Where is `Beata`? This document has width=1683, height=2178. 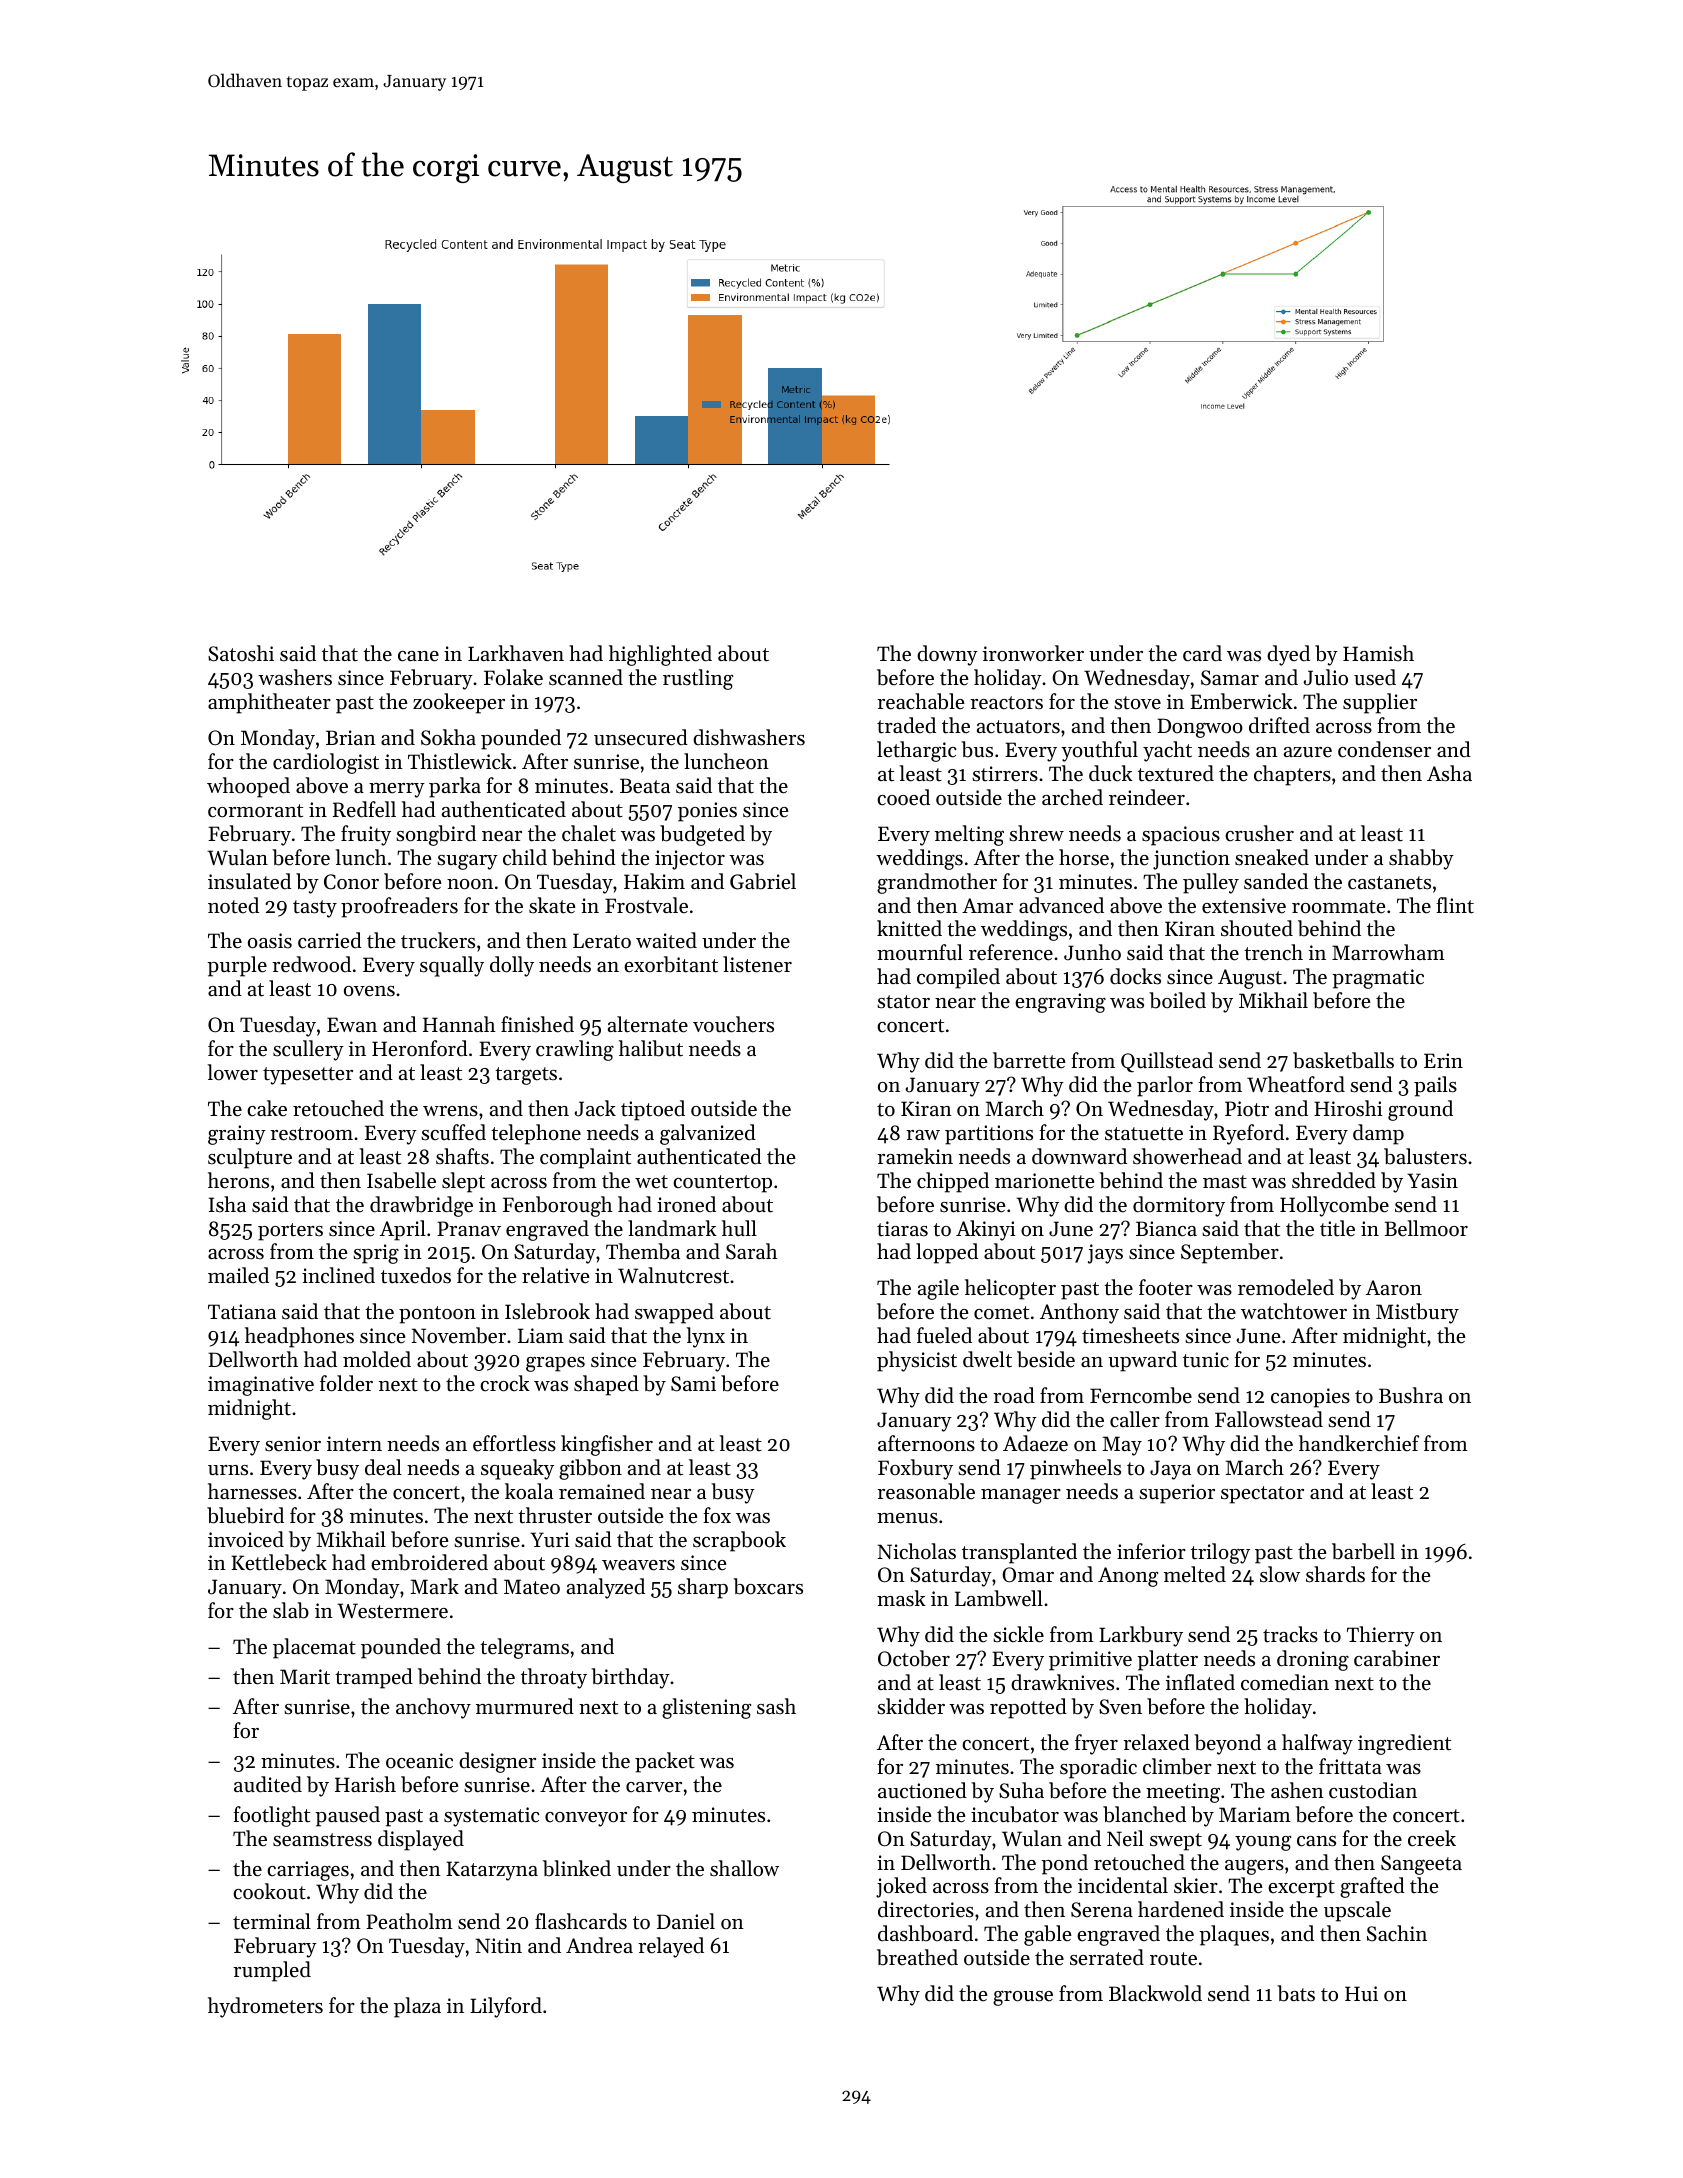
Beata is located at coordinates (645, 786).
